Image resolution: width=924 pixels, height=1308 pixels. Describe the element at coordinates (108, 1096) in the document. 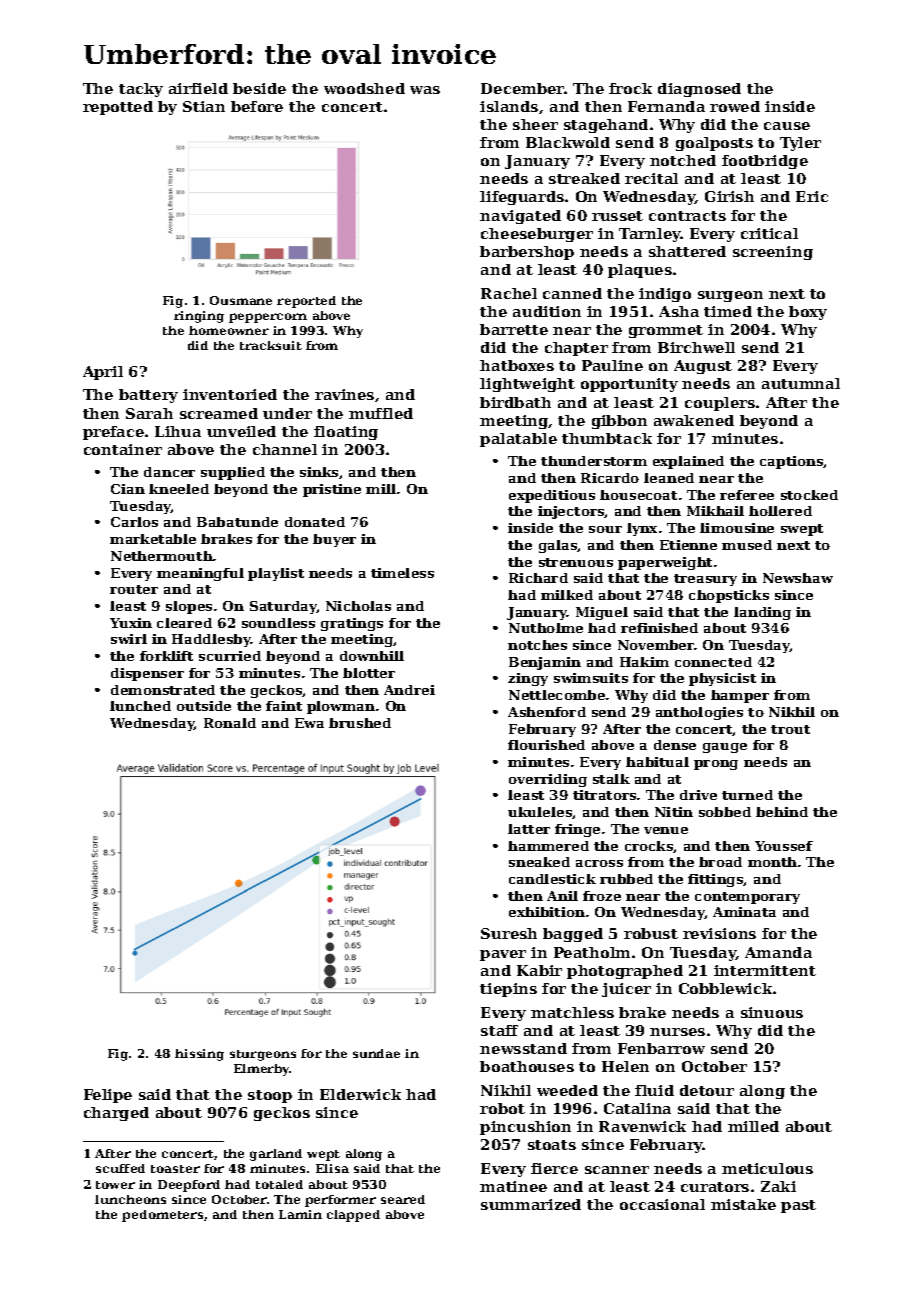

I see `Felipe` at that location.
